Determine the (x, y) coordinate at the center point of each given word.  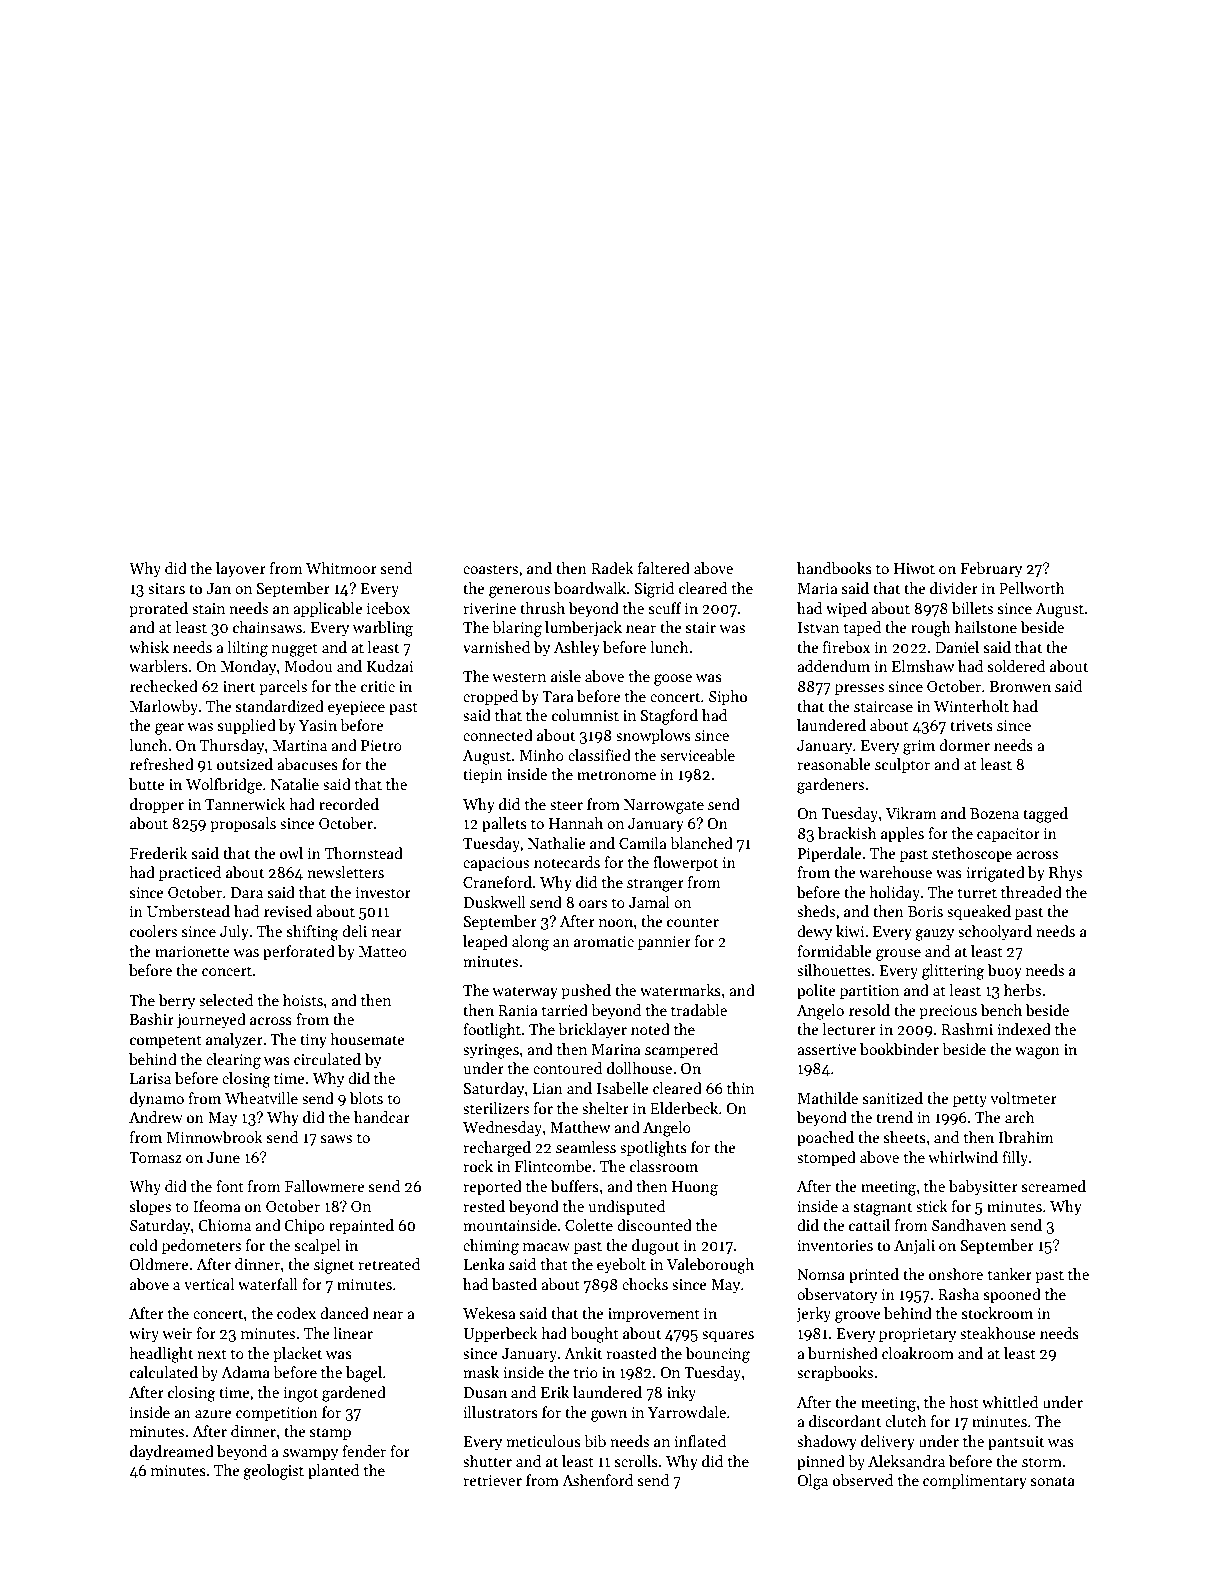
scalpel (317, 1246)
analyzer (234, 1040)
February (991, 569)
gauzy (934, 935)
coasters (490, 569)
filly (1015, 1158)
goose (673, 680)
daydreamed (172, 1452)
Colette (589, 1225)
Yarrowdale (687, 1412)
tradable (699, 1010)
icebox (388, 608)
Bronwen (1020, 686)
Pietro (381, 745)
